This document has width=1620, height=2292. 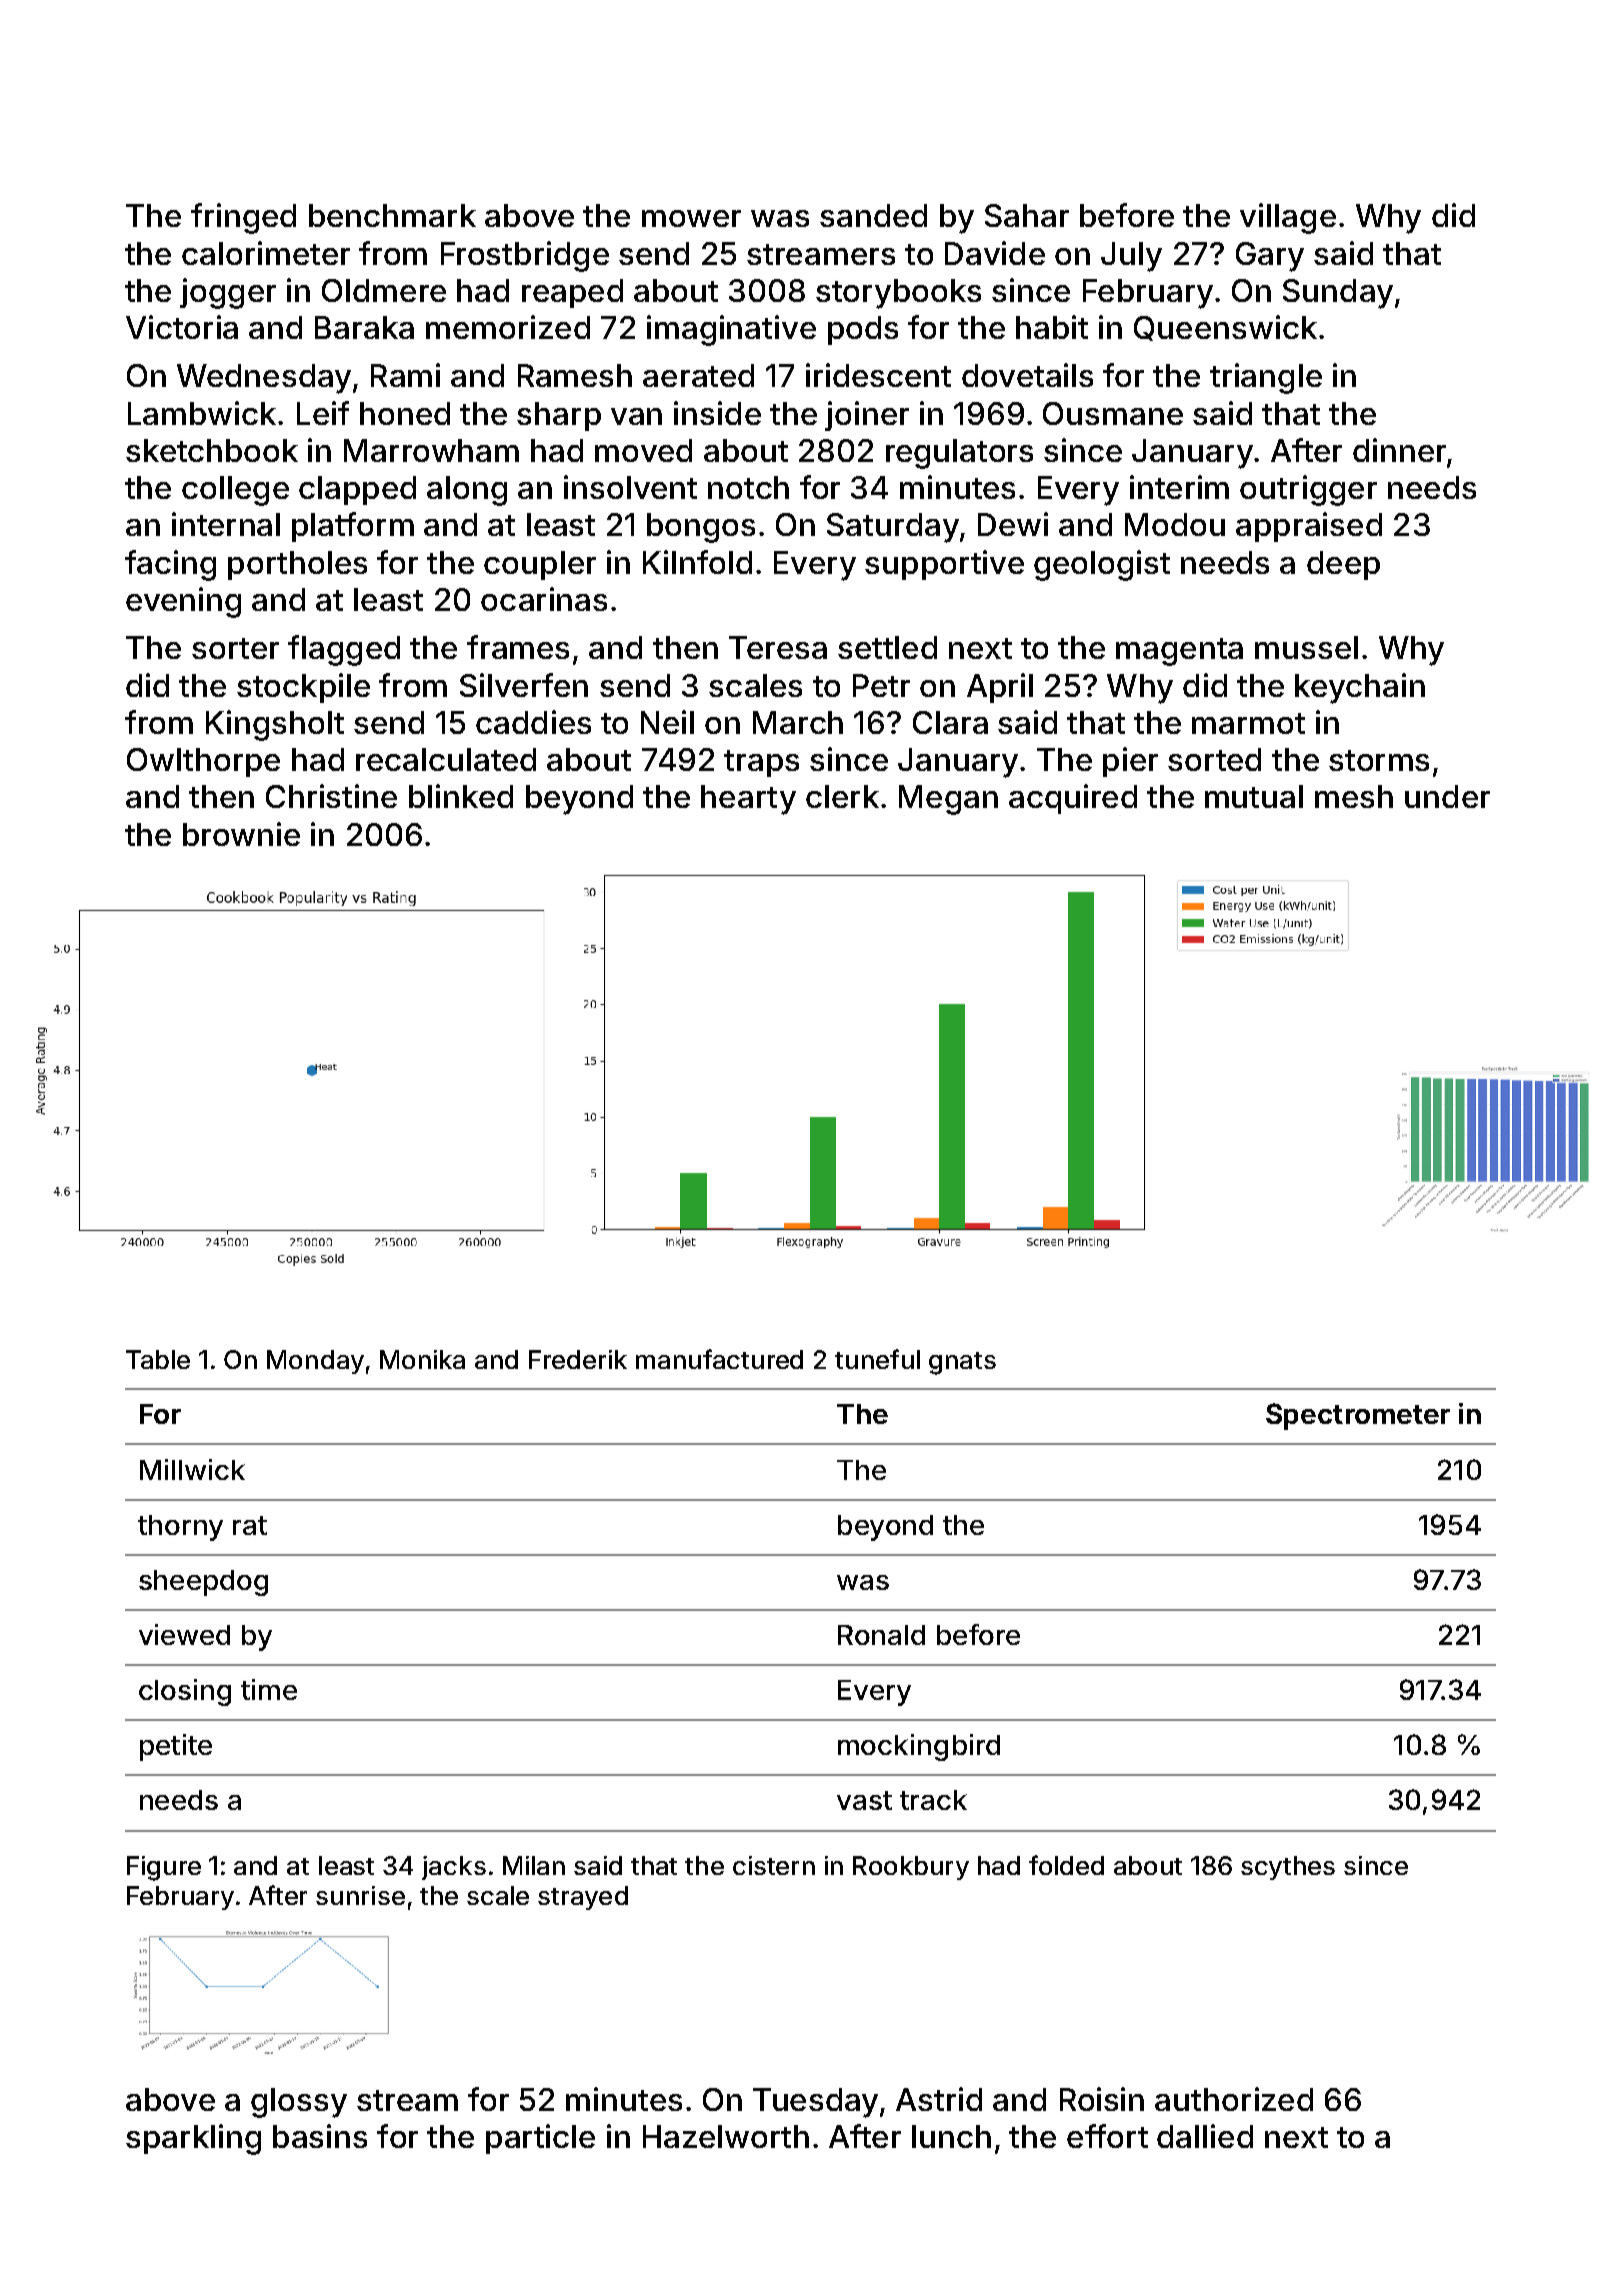 I want to click on Spectrometer, so click(x=1358, y=1416).
